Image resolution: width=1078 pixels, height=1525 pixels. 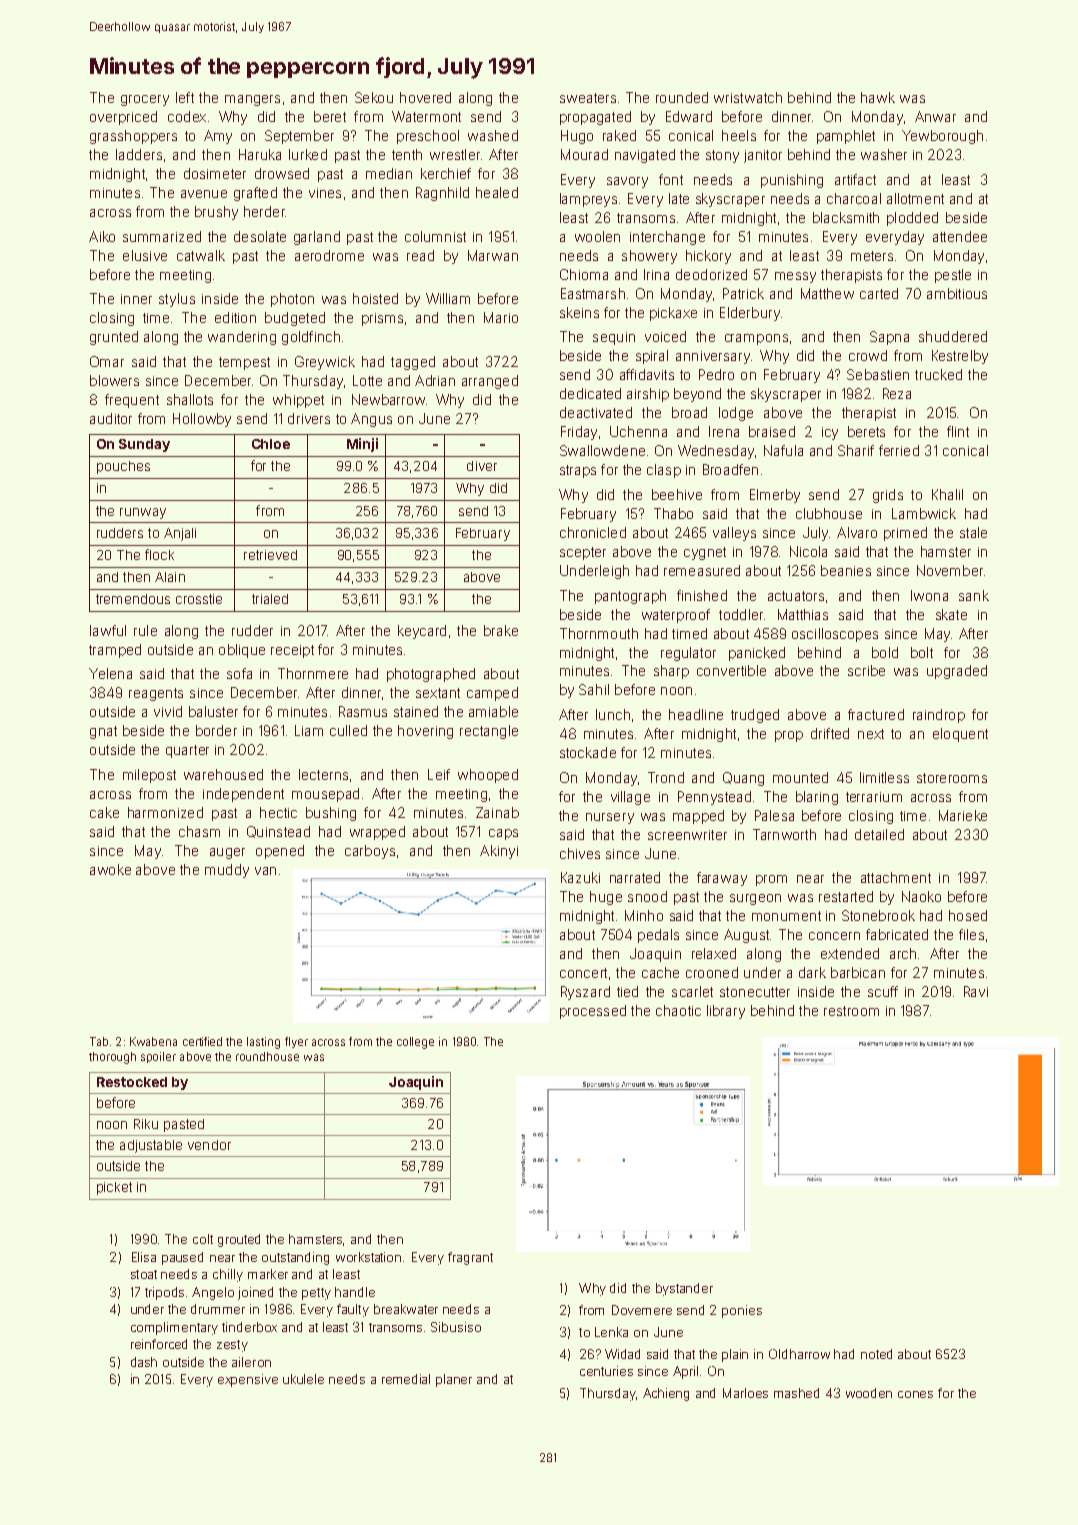 I want to click on Sekou, so click(x=374, y=97).
